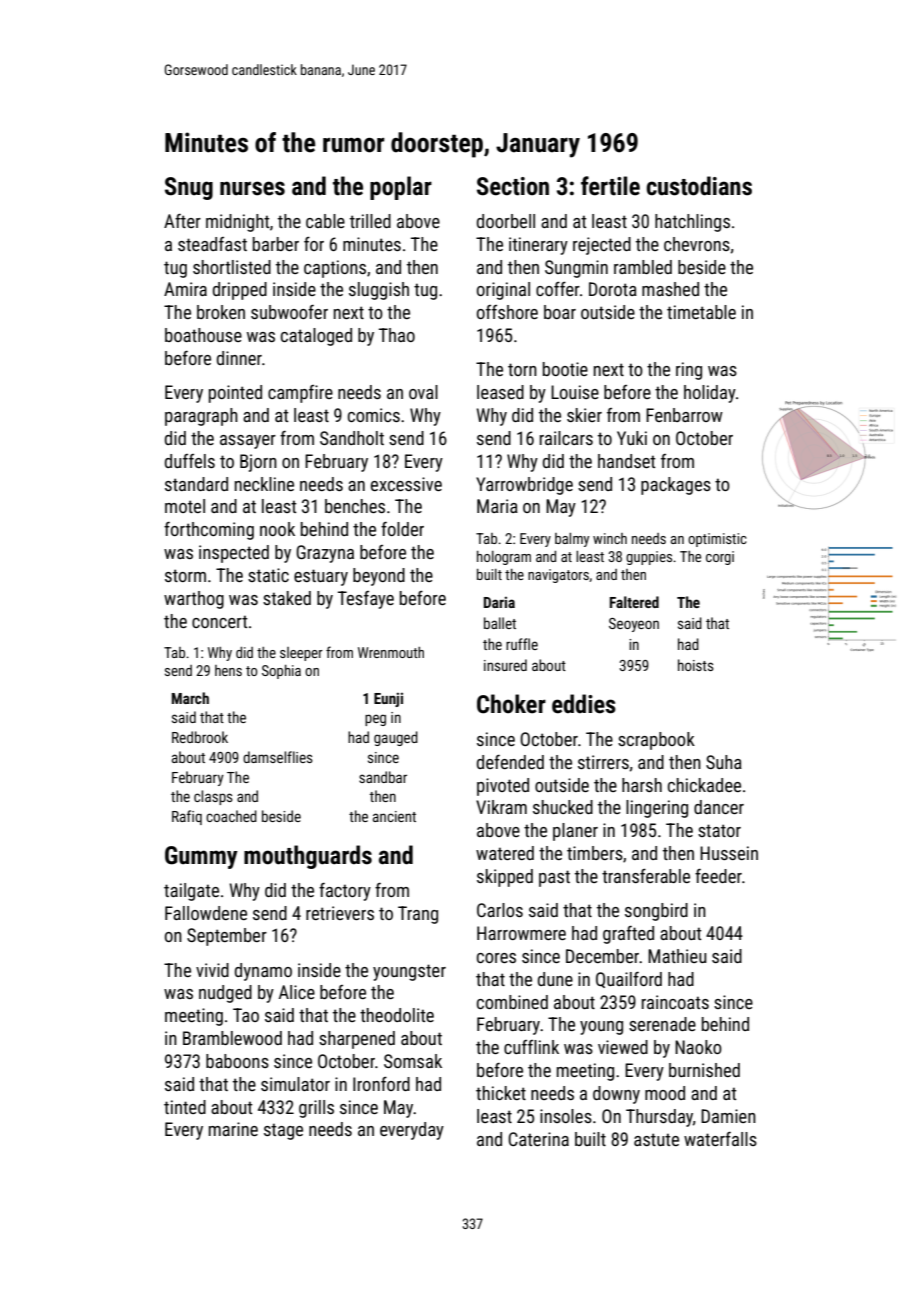 This page has height=1311, width=924. Describe the element at coordinates (513, 186) in the page. I see `Section` at that location.
